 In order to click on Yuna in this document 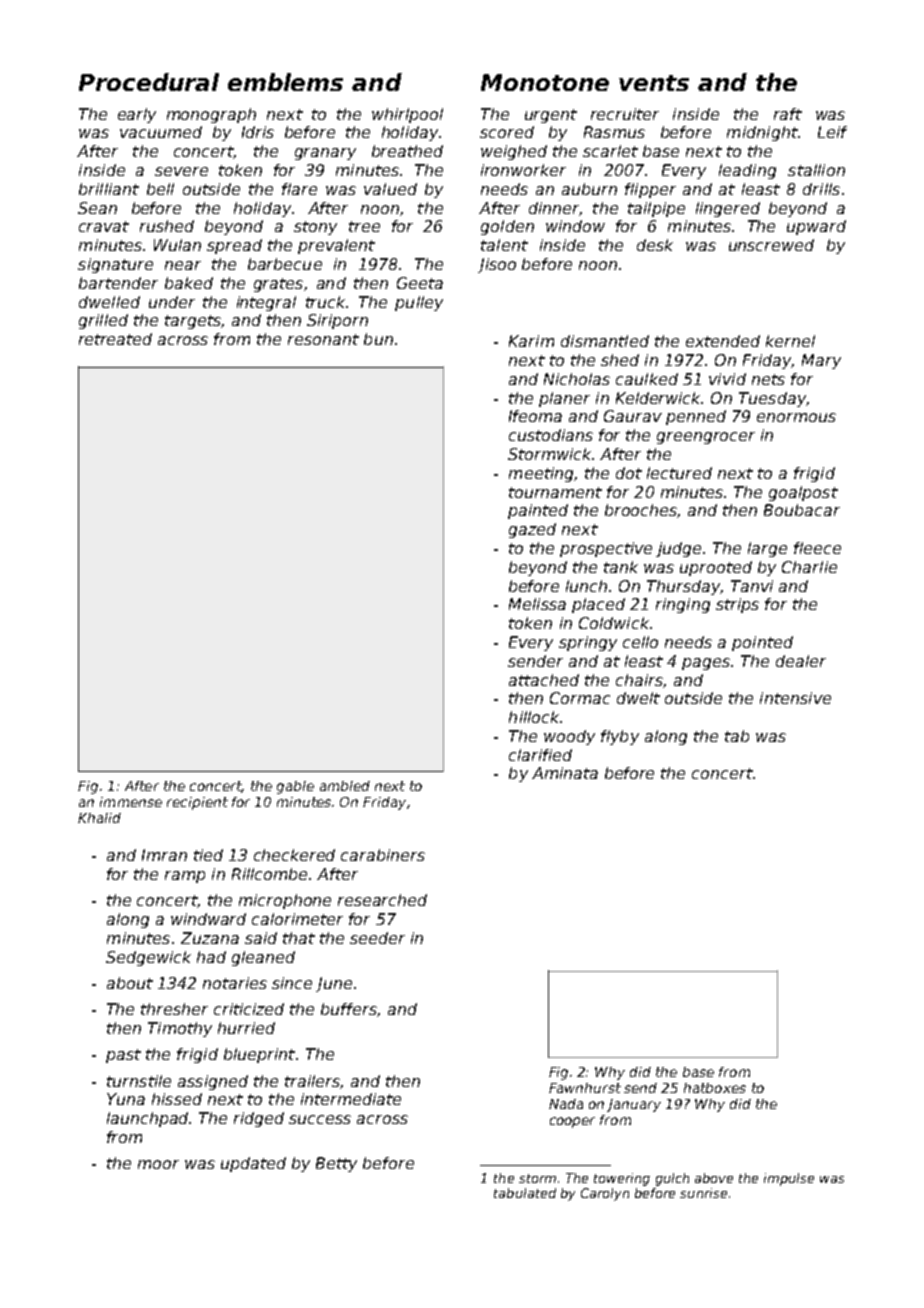, I will do `click(126, 1099)`.
